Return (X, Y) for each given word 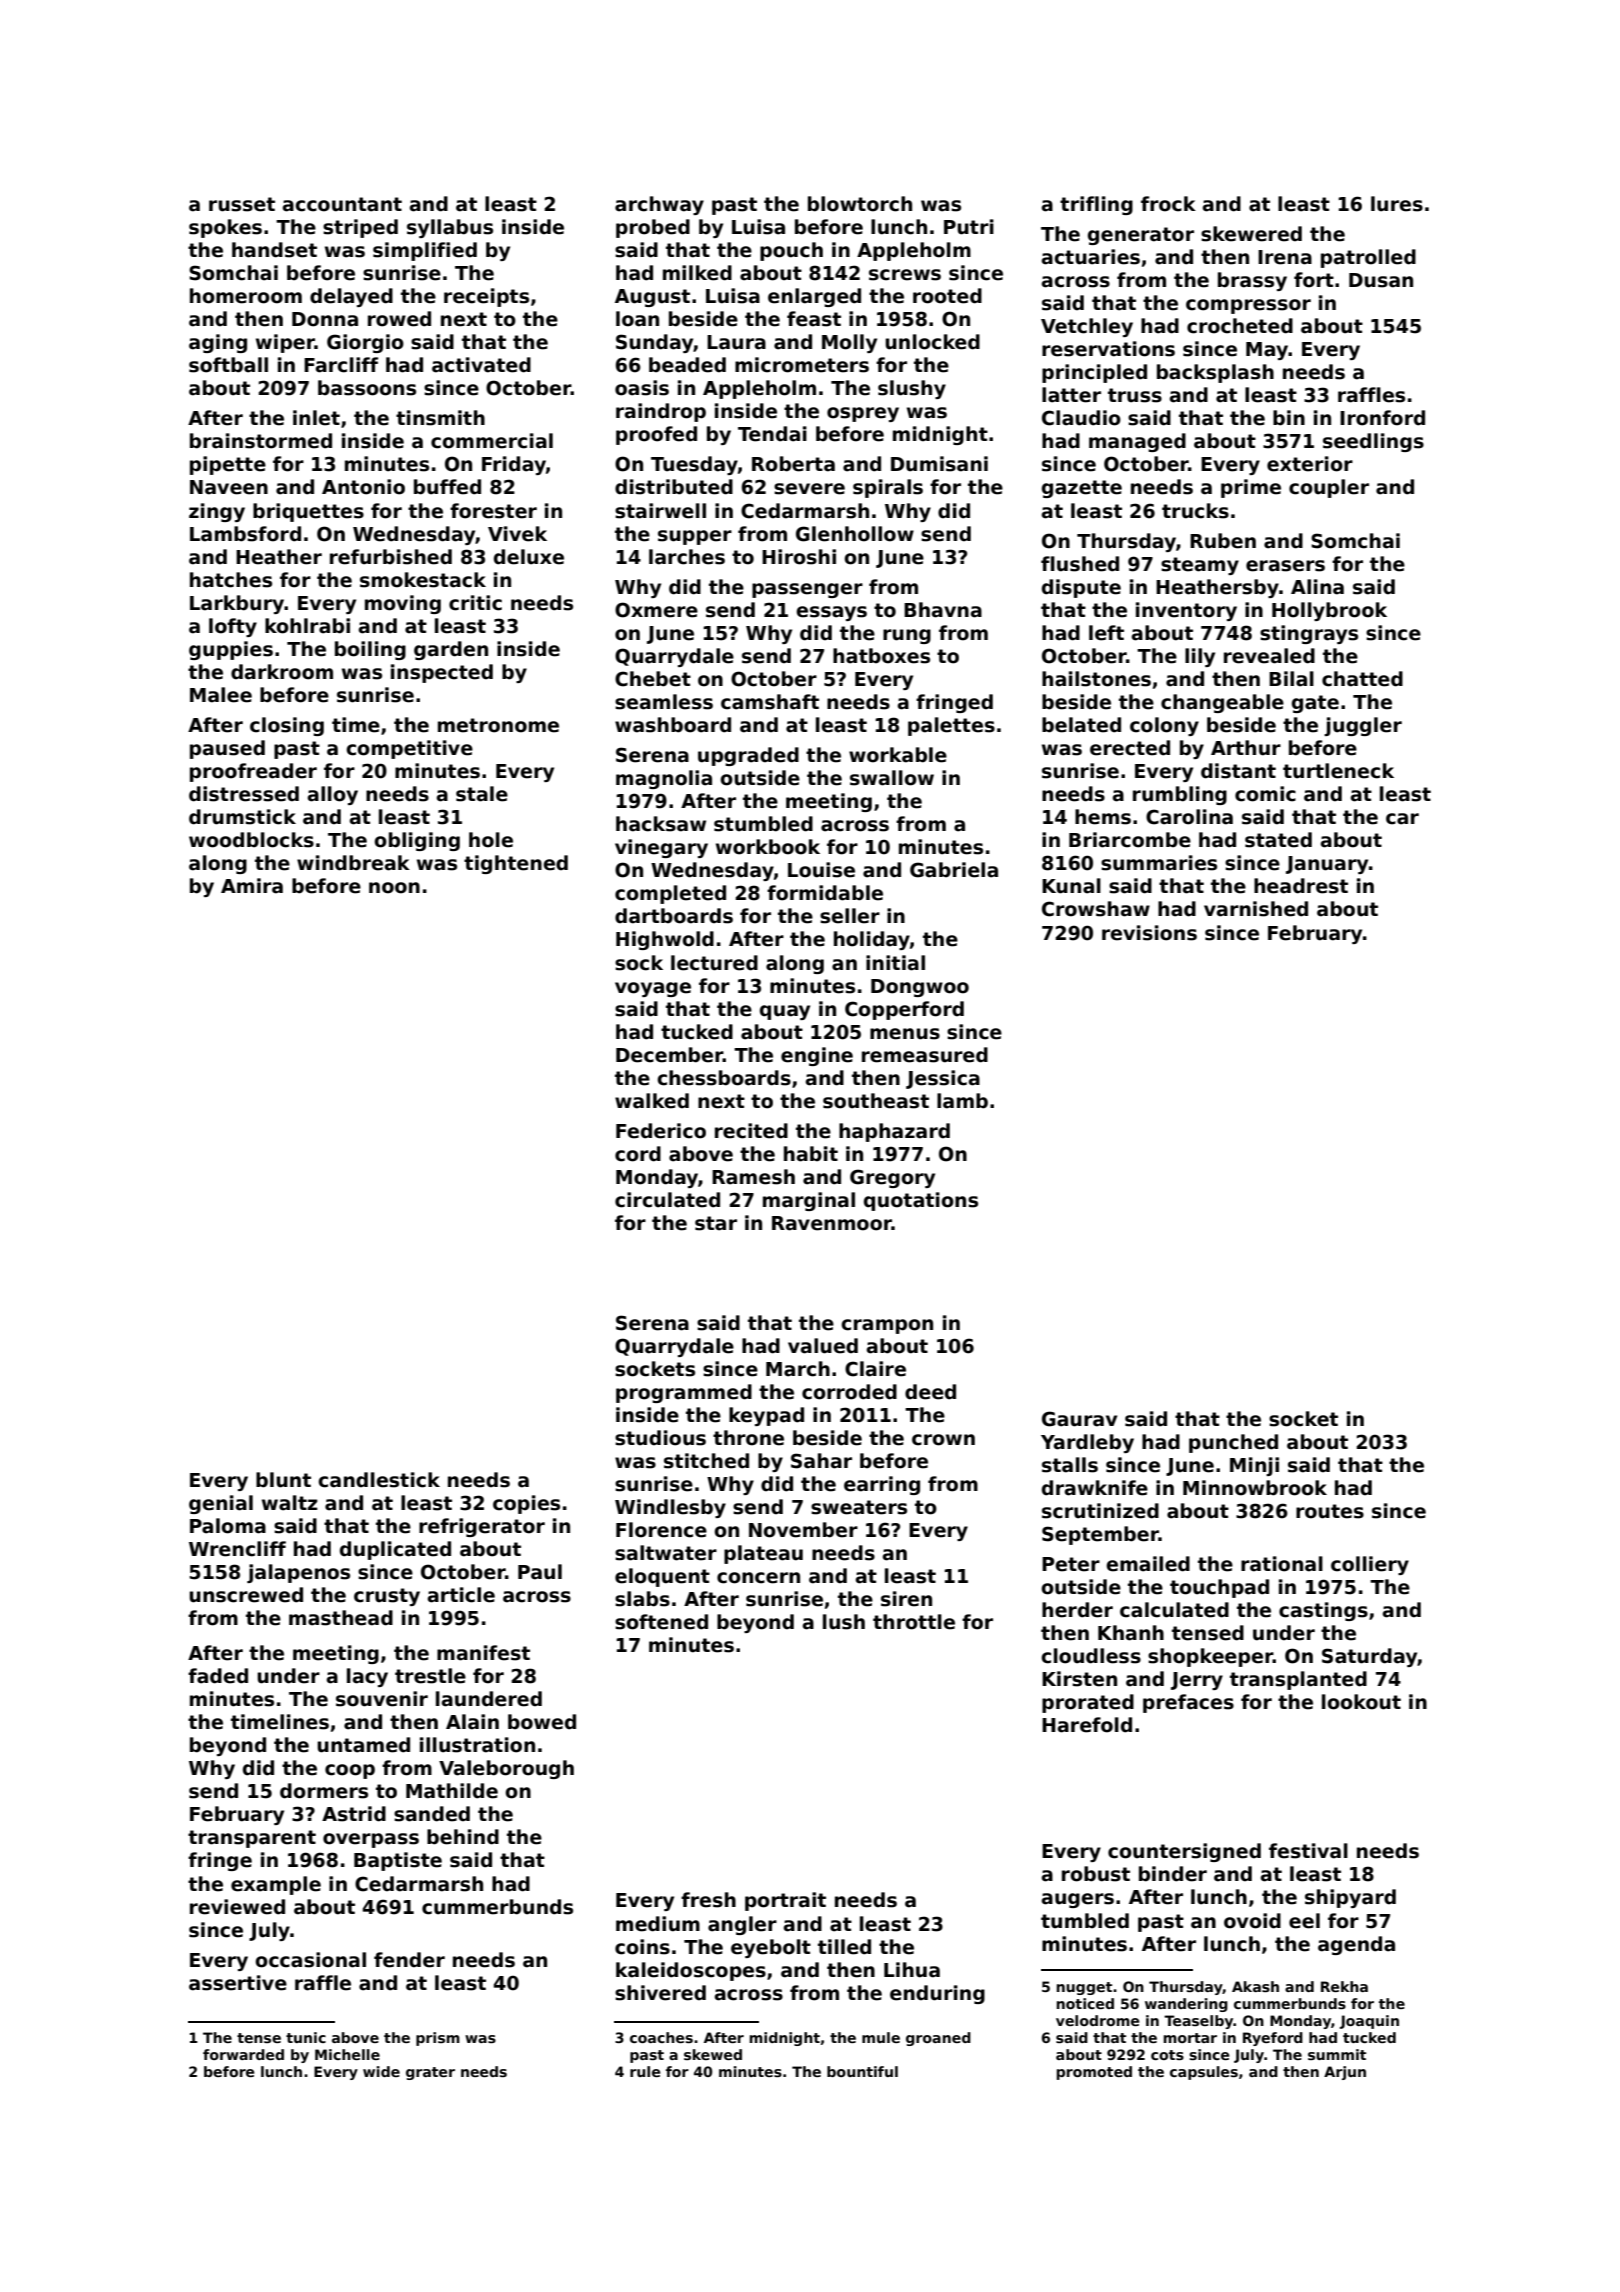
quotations (921, 1201)
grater (430, 2073)
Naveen (229, 487)
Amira (252, 886)
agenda (1356, 1945)
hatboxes (881, 656)
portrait (785, 1901)
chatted (1362, 679)
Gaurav (1079, 1419)
